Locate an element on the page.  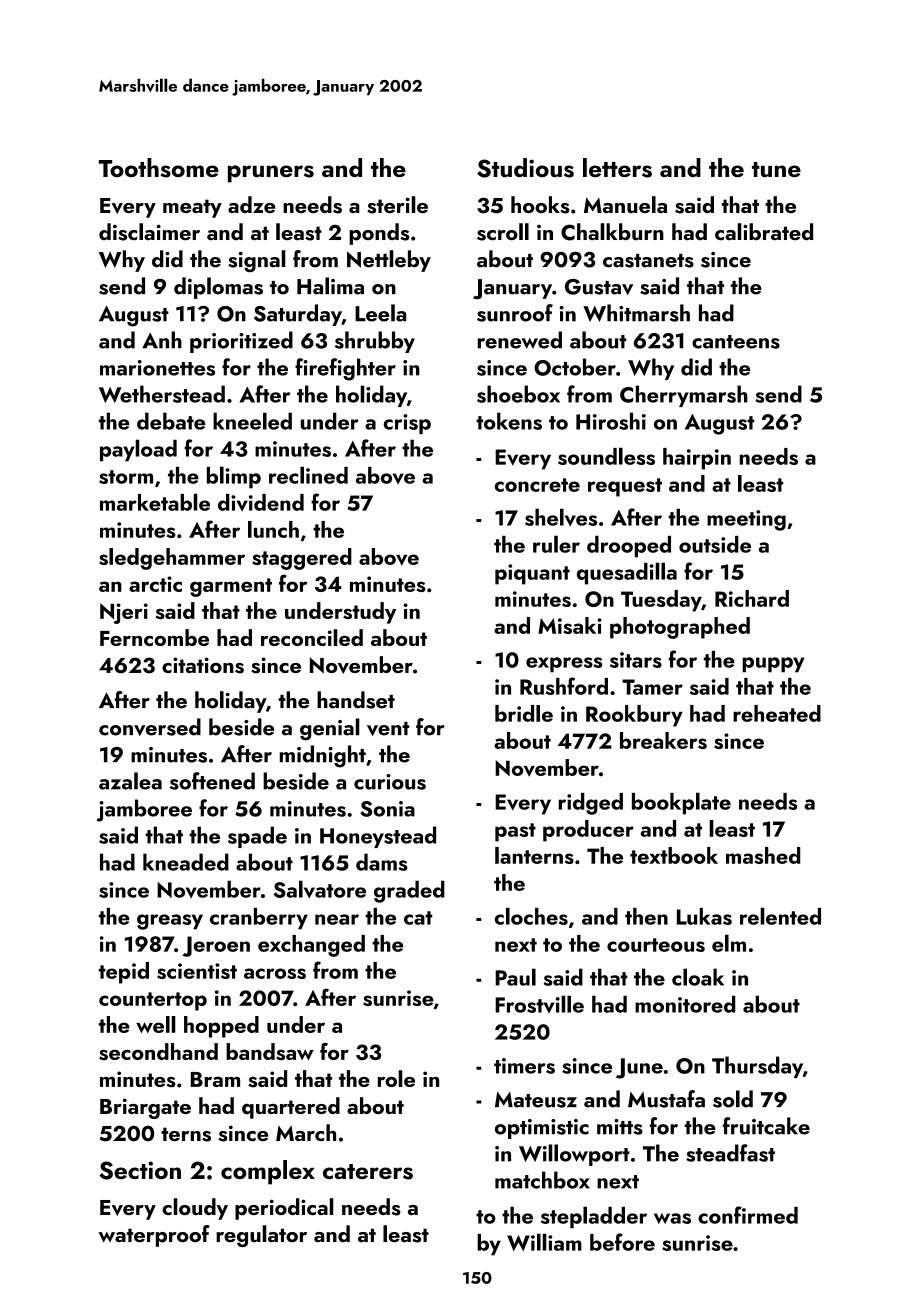
garment is located at coordinates (231, 587).
